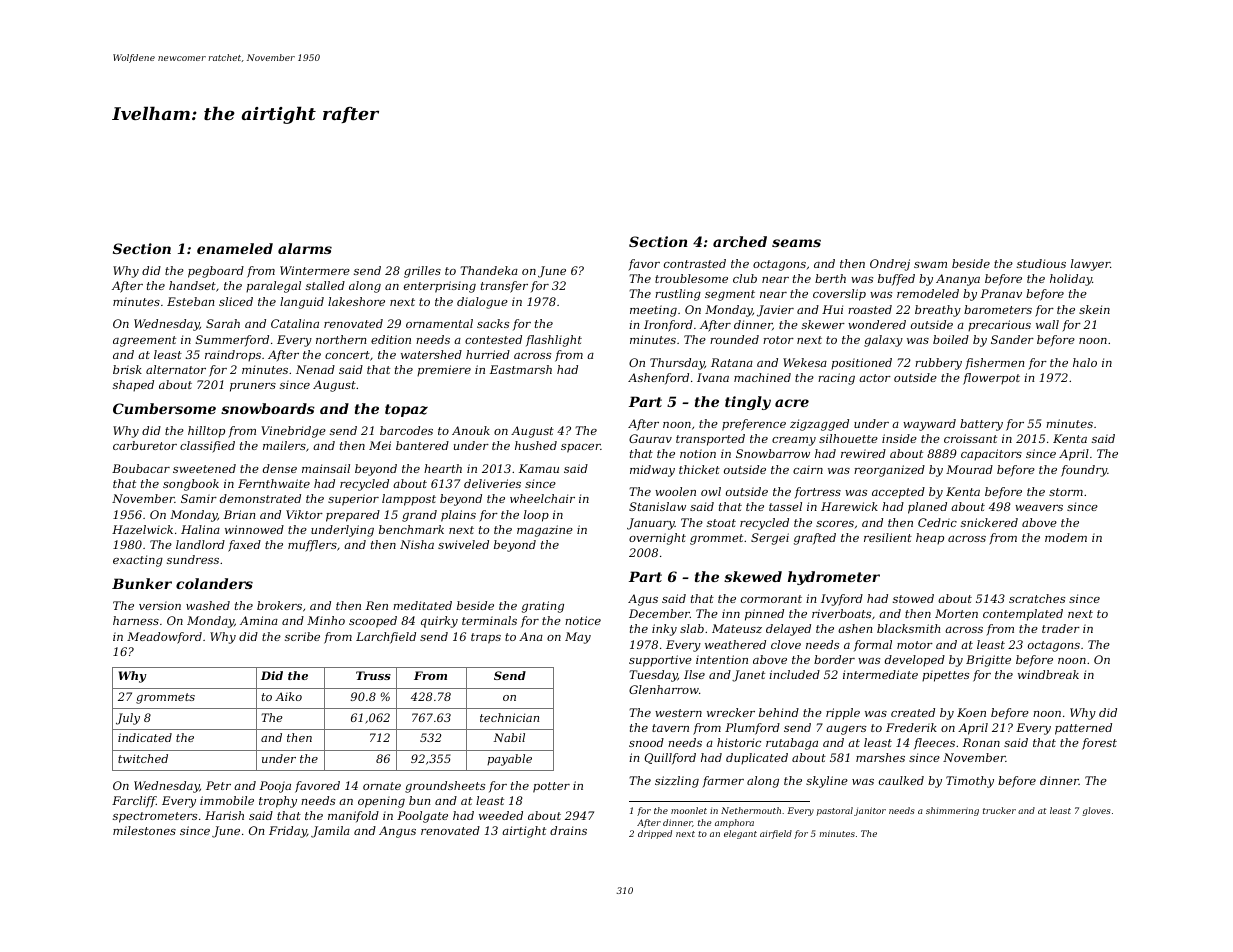 The width and height of the screenshot is (1233, 952). What do you see at coordinates (176, 369) in the screenshot?
I see `alternator` at bounding box center [176, 369].
